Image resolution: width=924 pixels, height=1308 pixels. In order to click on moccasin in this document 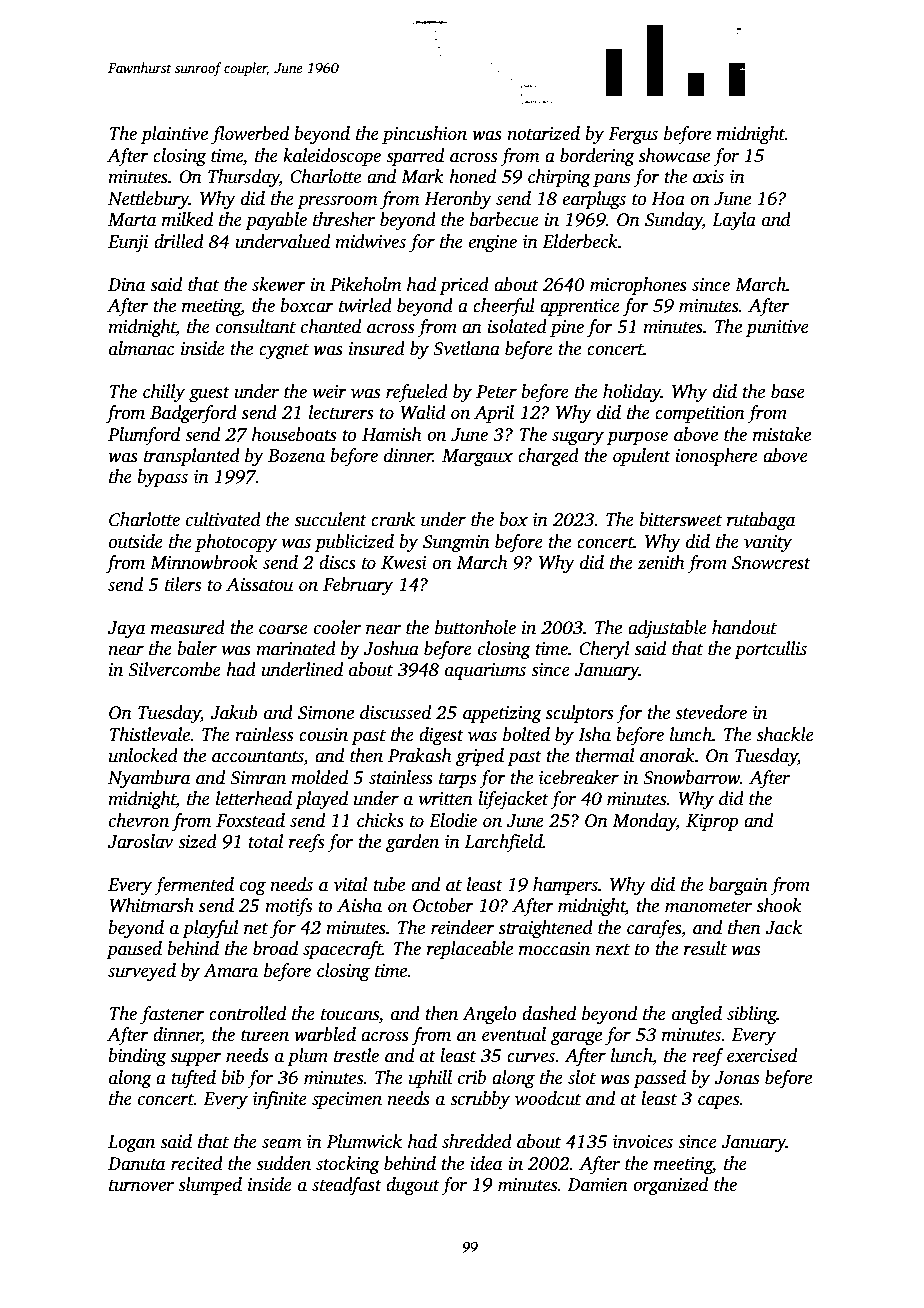, I will do `click(554, 949)`.
